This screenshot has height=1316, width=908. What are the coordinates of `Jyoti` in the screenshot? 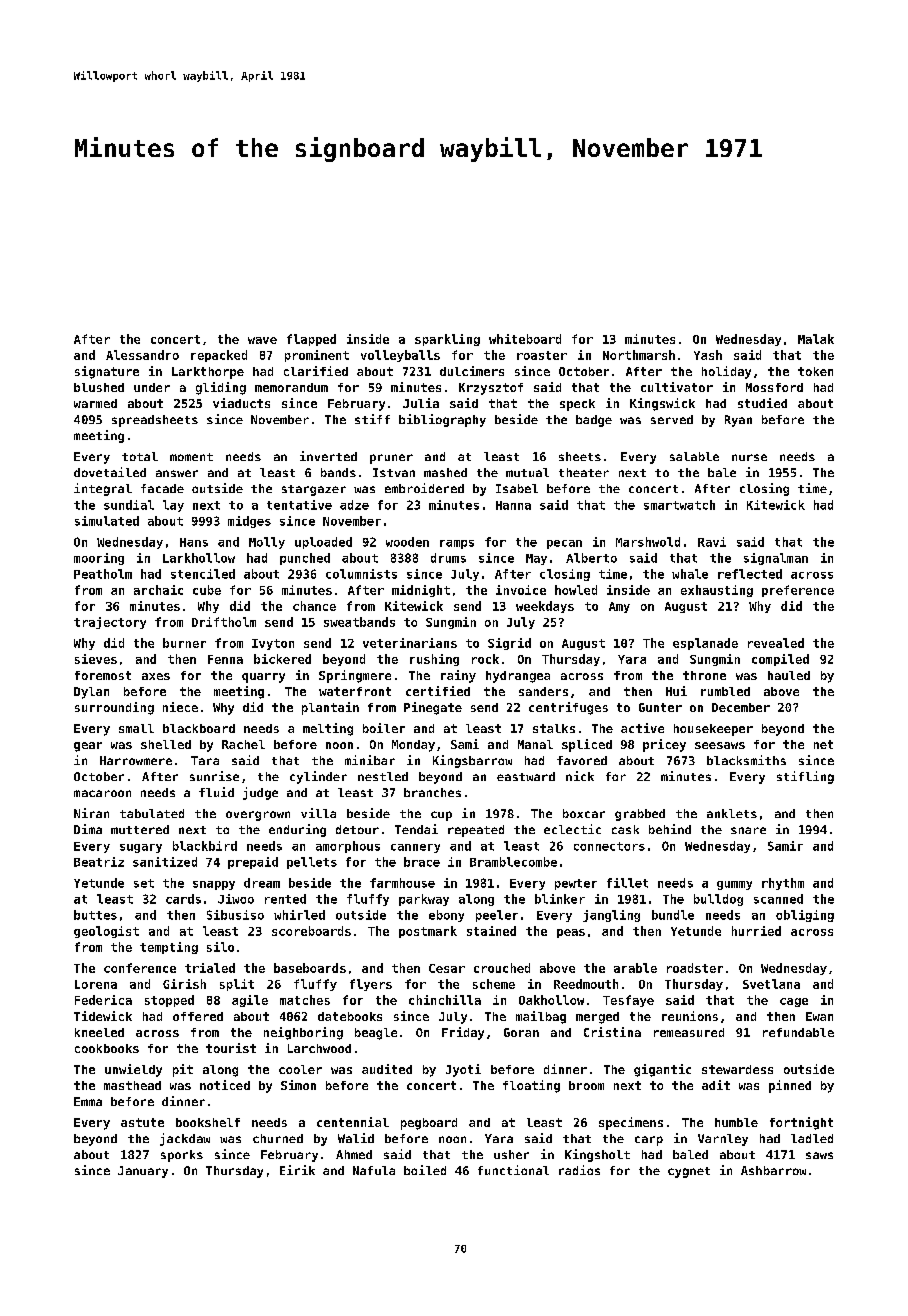 It's located at (463, 1070).
